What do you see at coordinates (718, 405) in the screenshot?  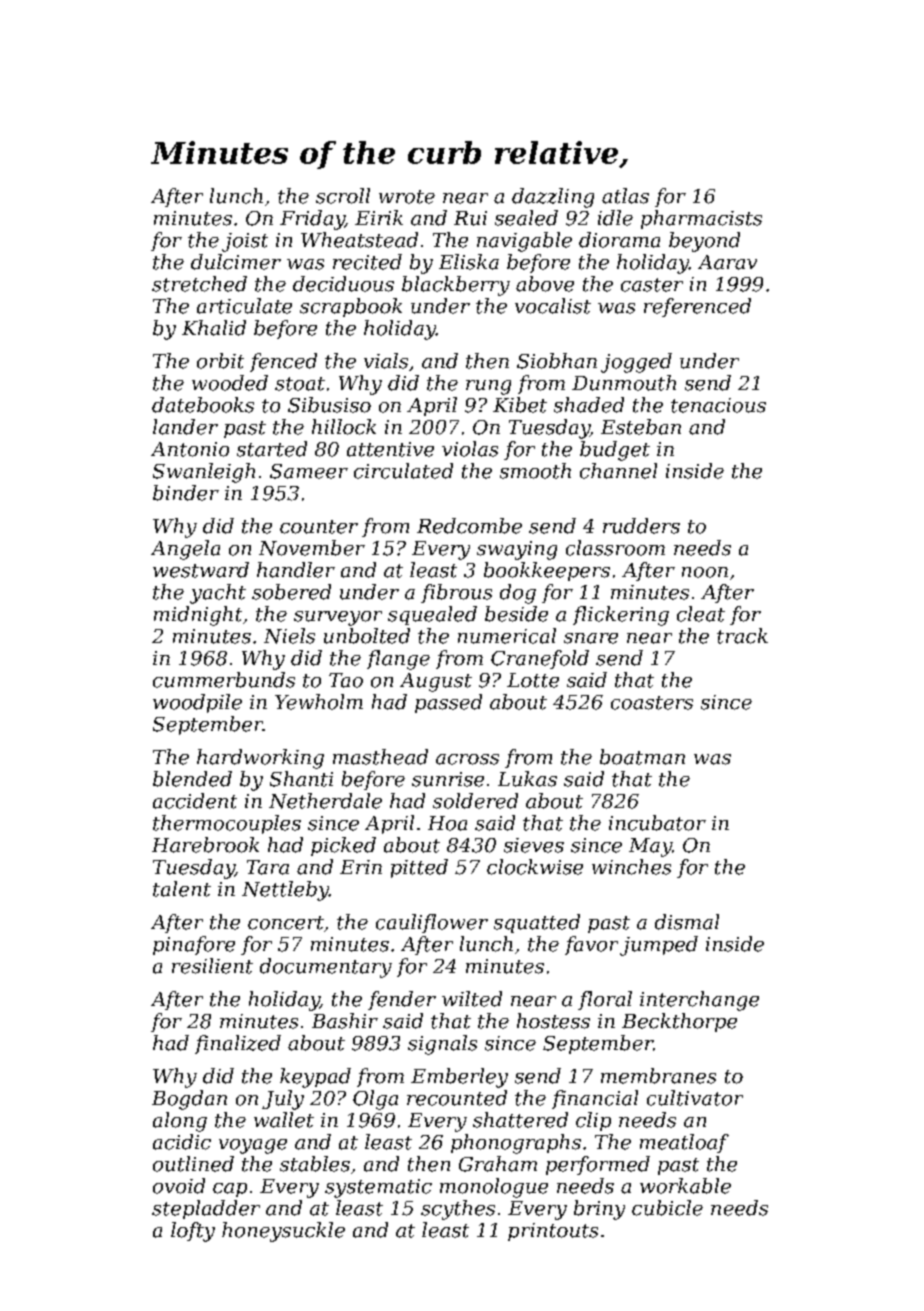 I see `tenacious` at bounding box center [718, 405].
